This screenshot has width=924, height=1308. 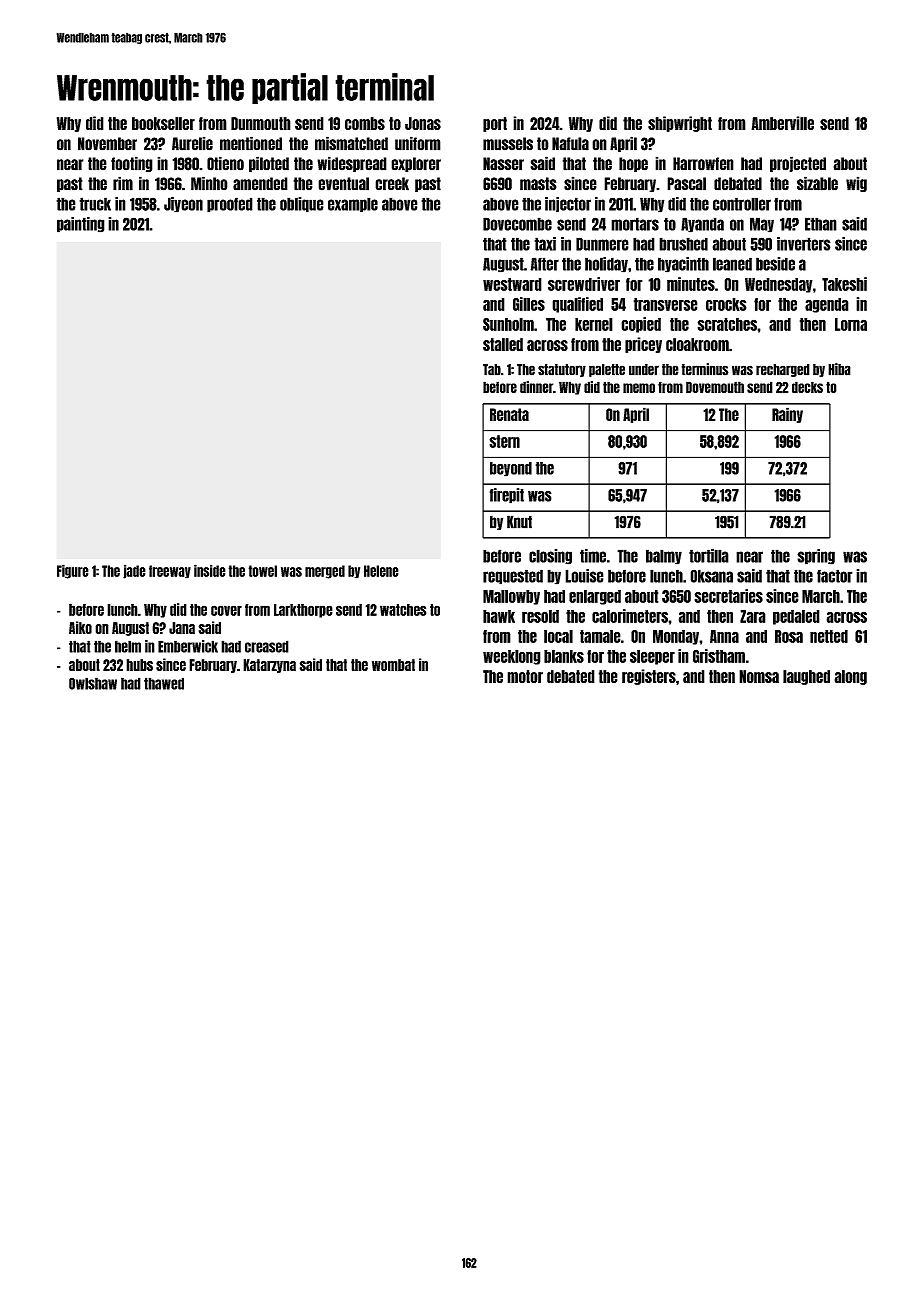 What do you see at coordinates (512, 657) in the screenshot?
I see `weeklong` at bounding box center [512, 657].
